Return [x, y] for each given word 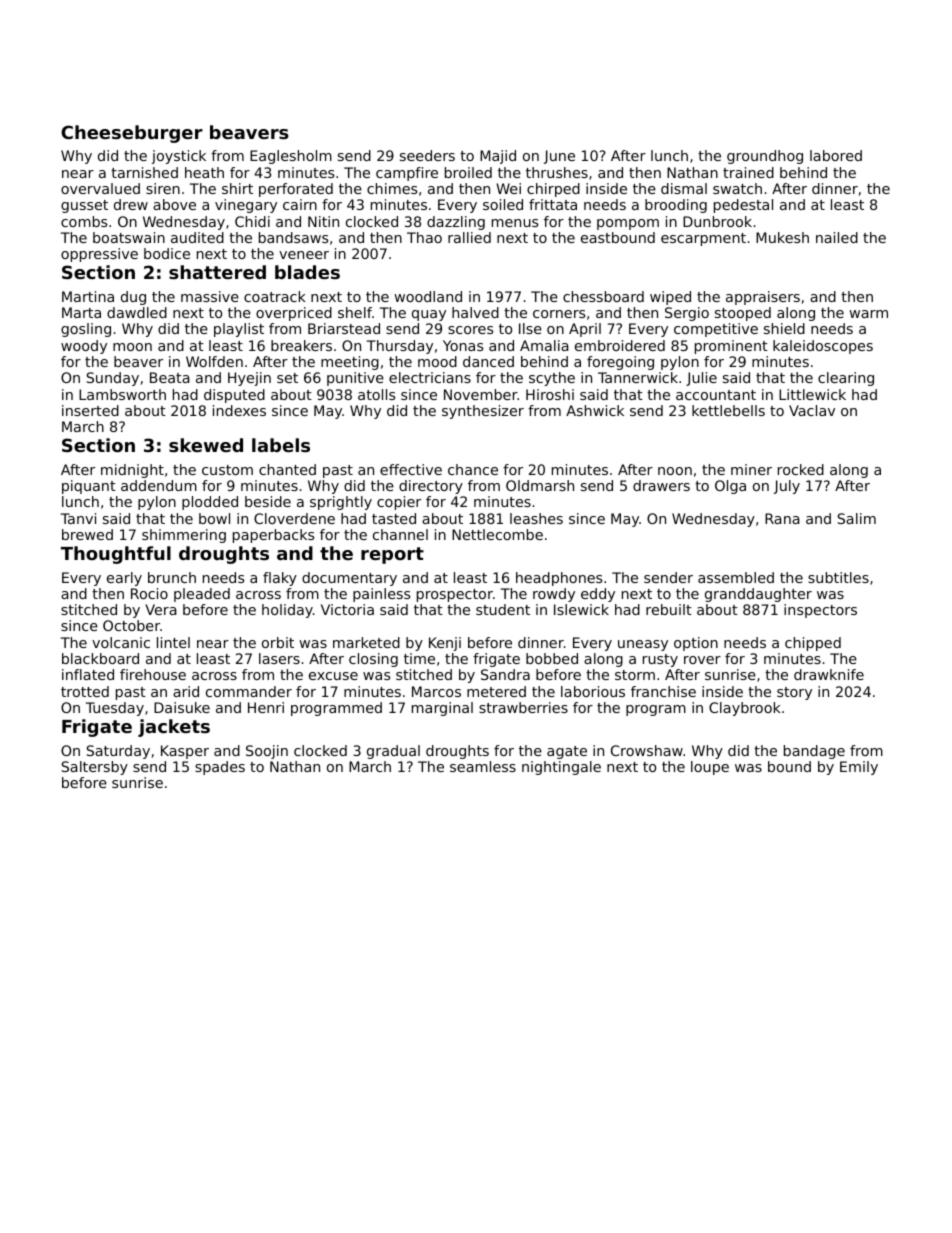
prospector [455, 595]
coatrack [275, 296]
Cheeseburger [132, 134]
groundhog [765, 157]
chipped [813, 644]
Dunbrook [717, 221]
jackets [174, 728]
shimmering [184, 536]
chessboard [603, 296]
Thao [424, 237]
